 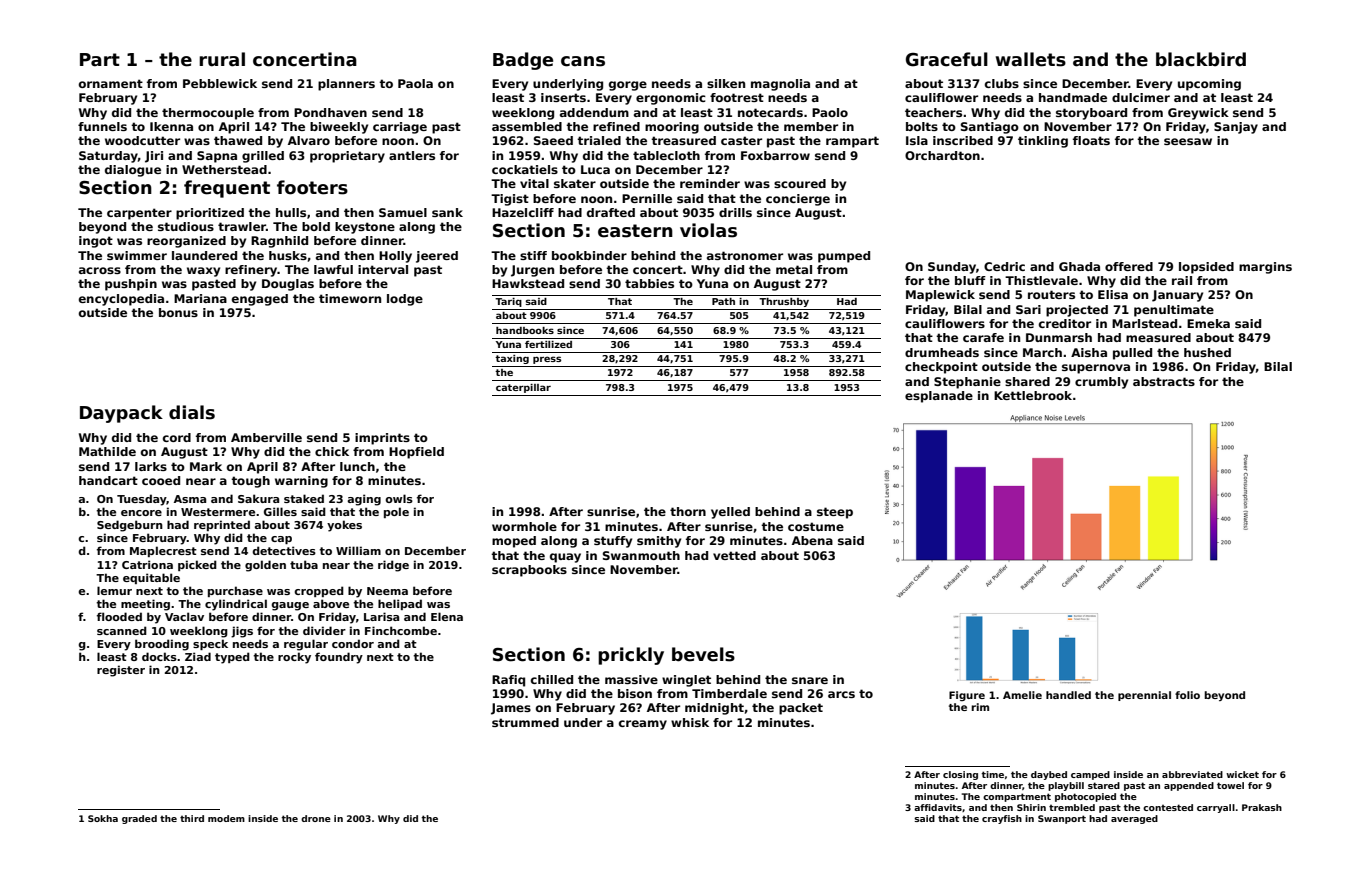 What do you see at coordinates (643, 725) in the screenshot?
I see `creamy` at bounding box center [643, 725].
